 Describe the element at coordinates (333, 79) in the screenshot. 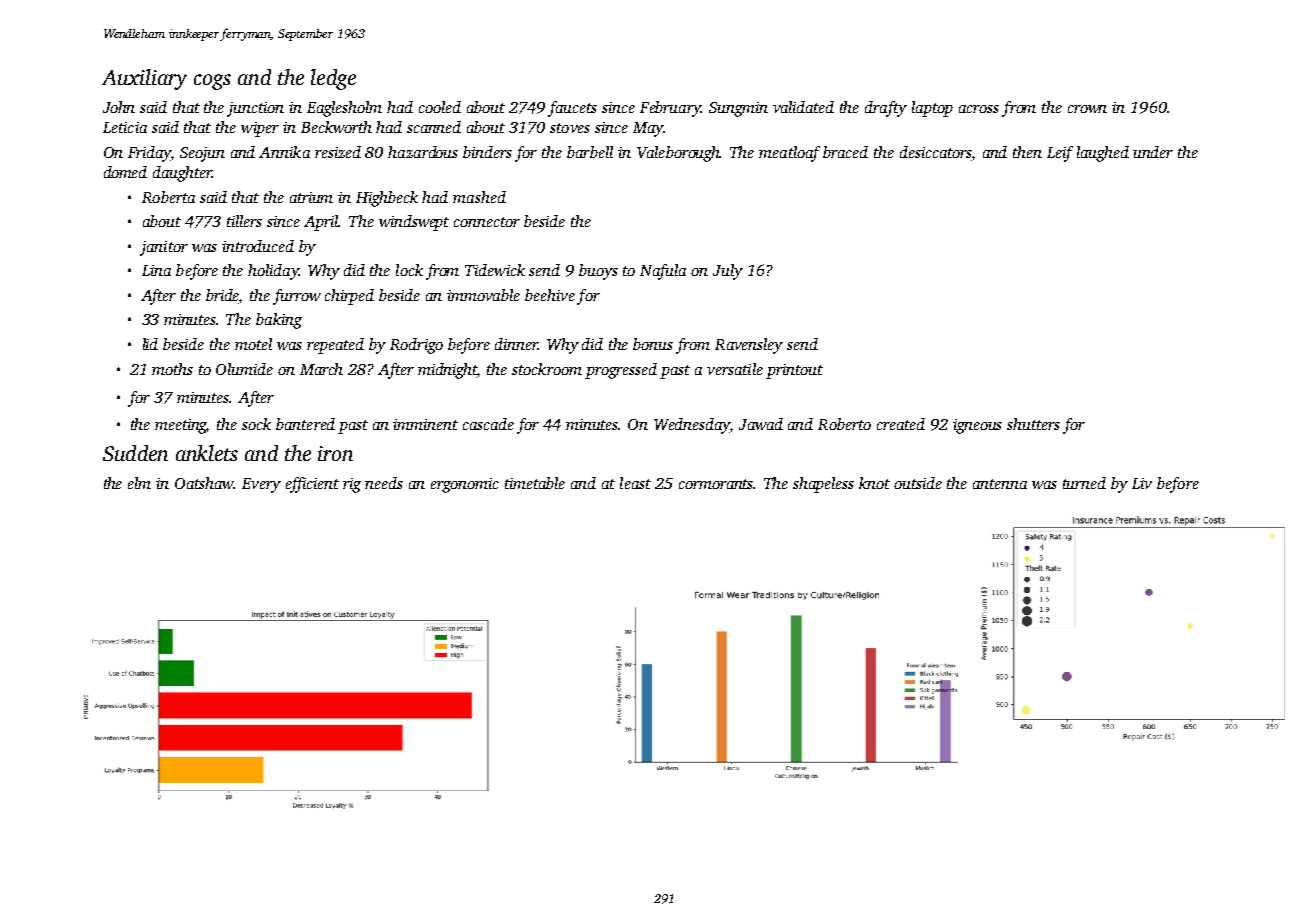

I see `ledge` at that location.
